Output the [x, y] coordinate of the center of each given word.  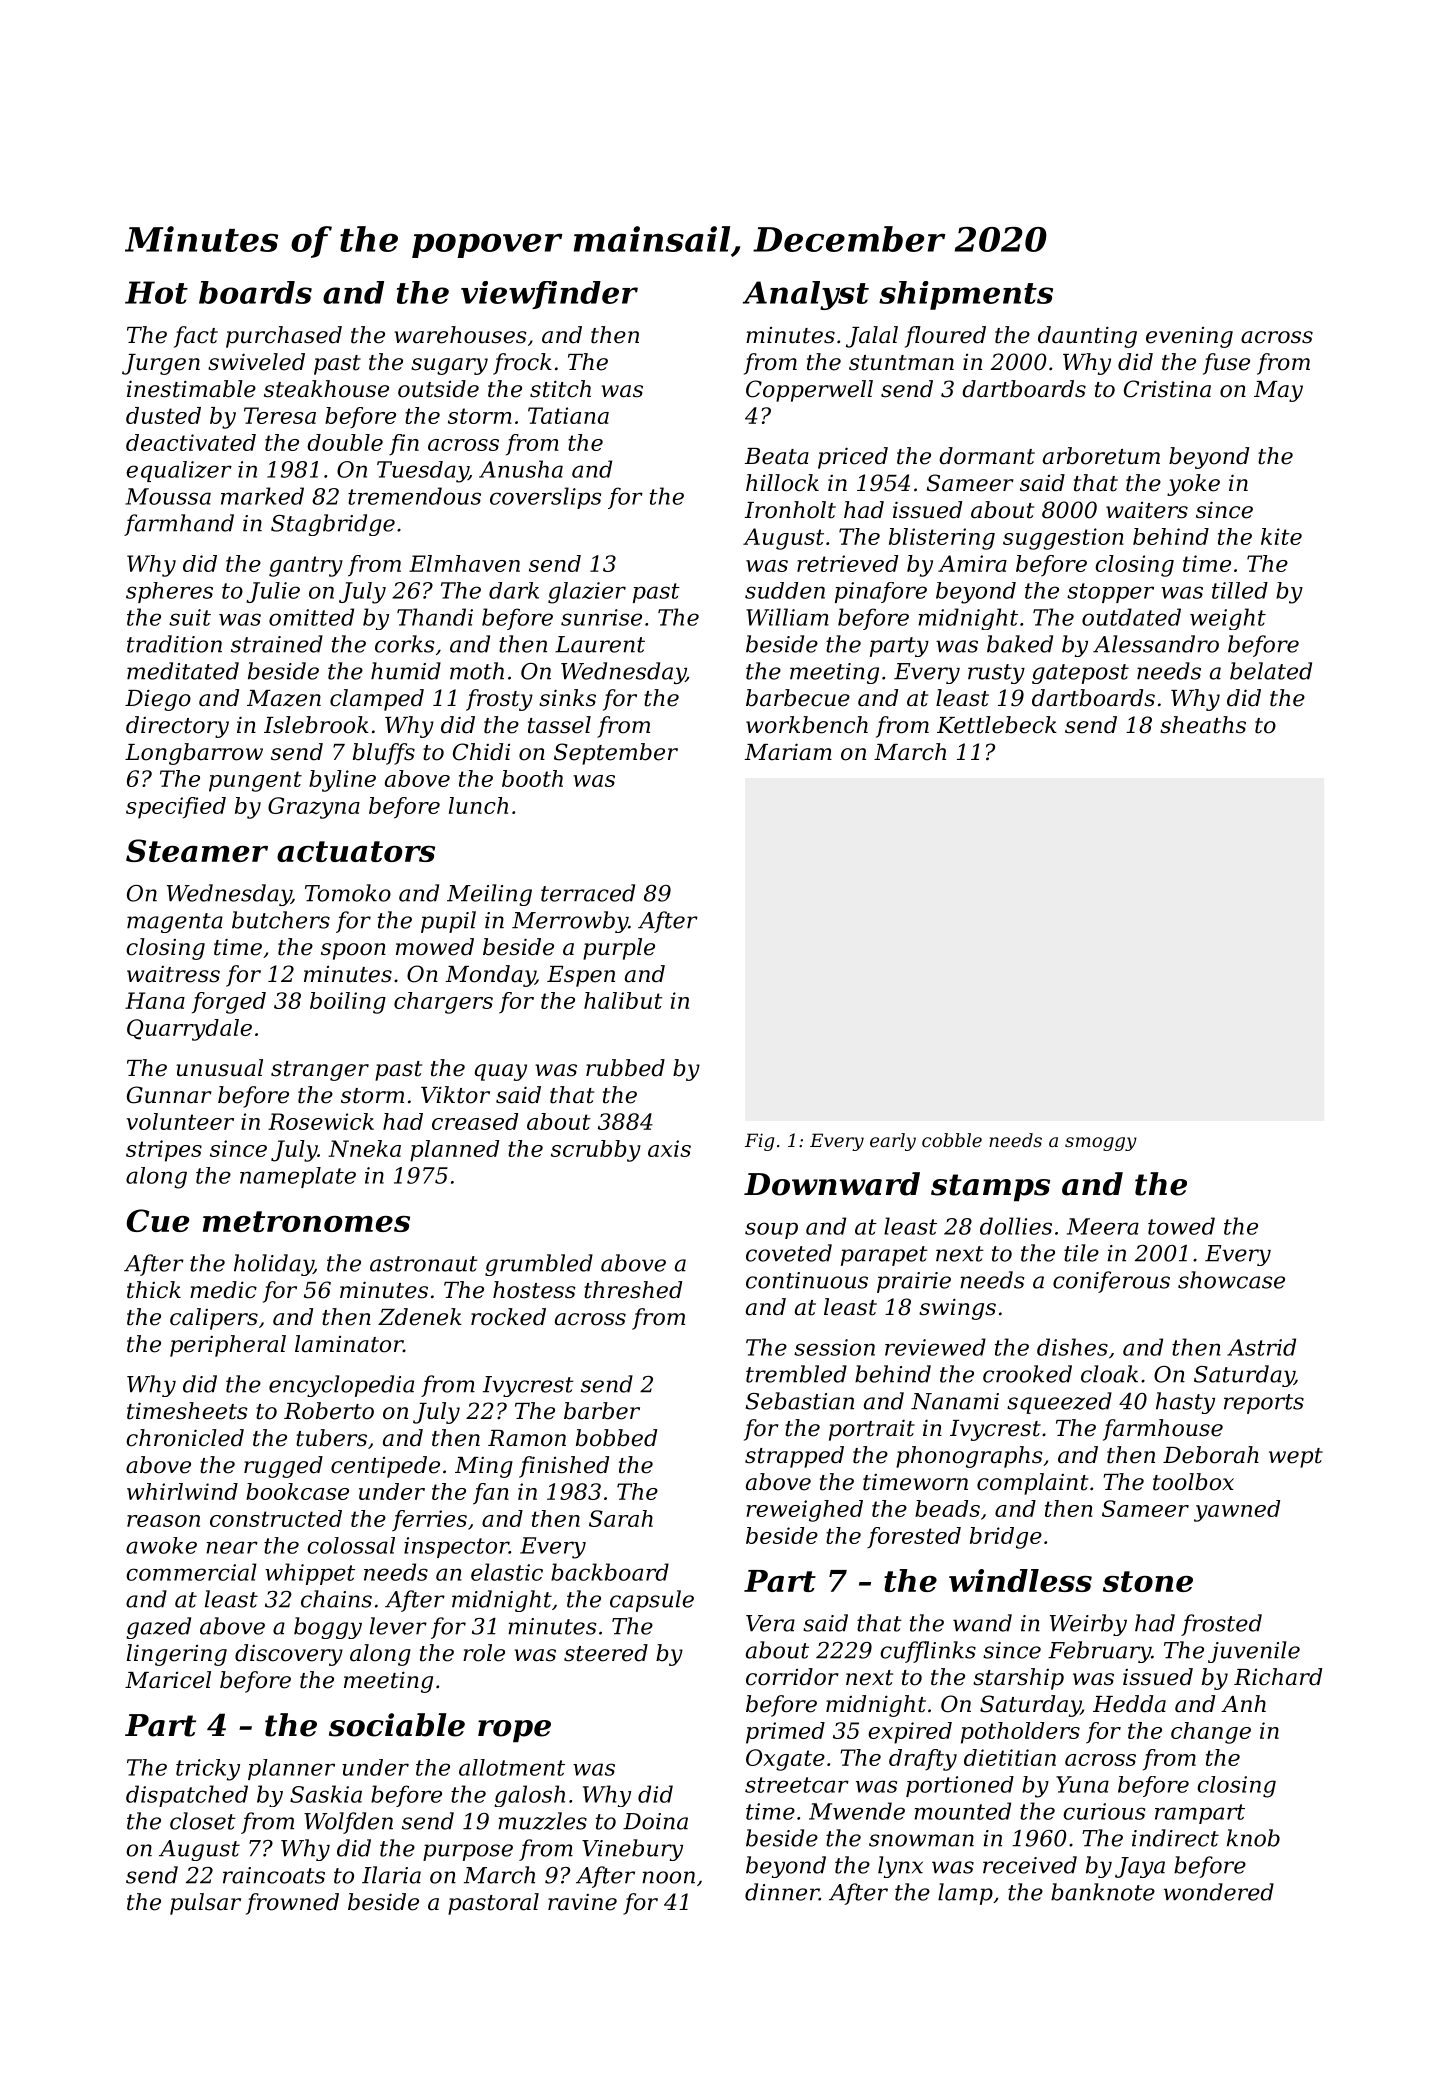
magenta [175, 923]
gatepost [1080, 674]
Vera [770, 1623]
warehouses [460, 335]
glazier [587, 593]
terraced [588, 893]
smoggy [1101, 1144]
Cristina [1167, 389]
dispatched [187, 1796]
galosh [529, 1796]
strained [277, 644]
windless [1020, 1580]
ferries [429, 1521]
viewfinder [549, 295]
